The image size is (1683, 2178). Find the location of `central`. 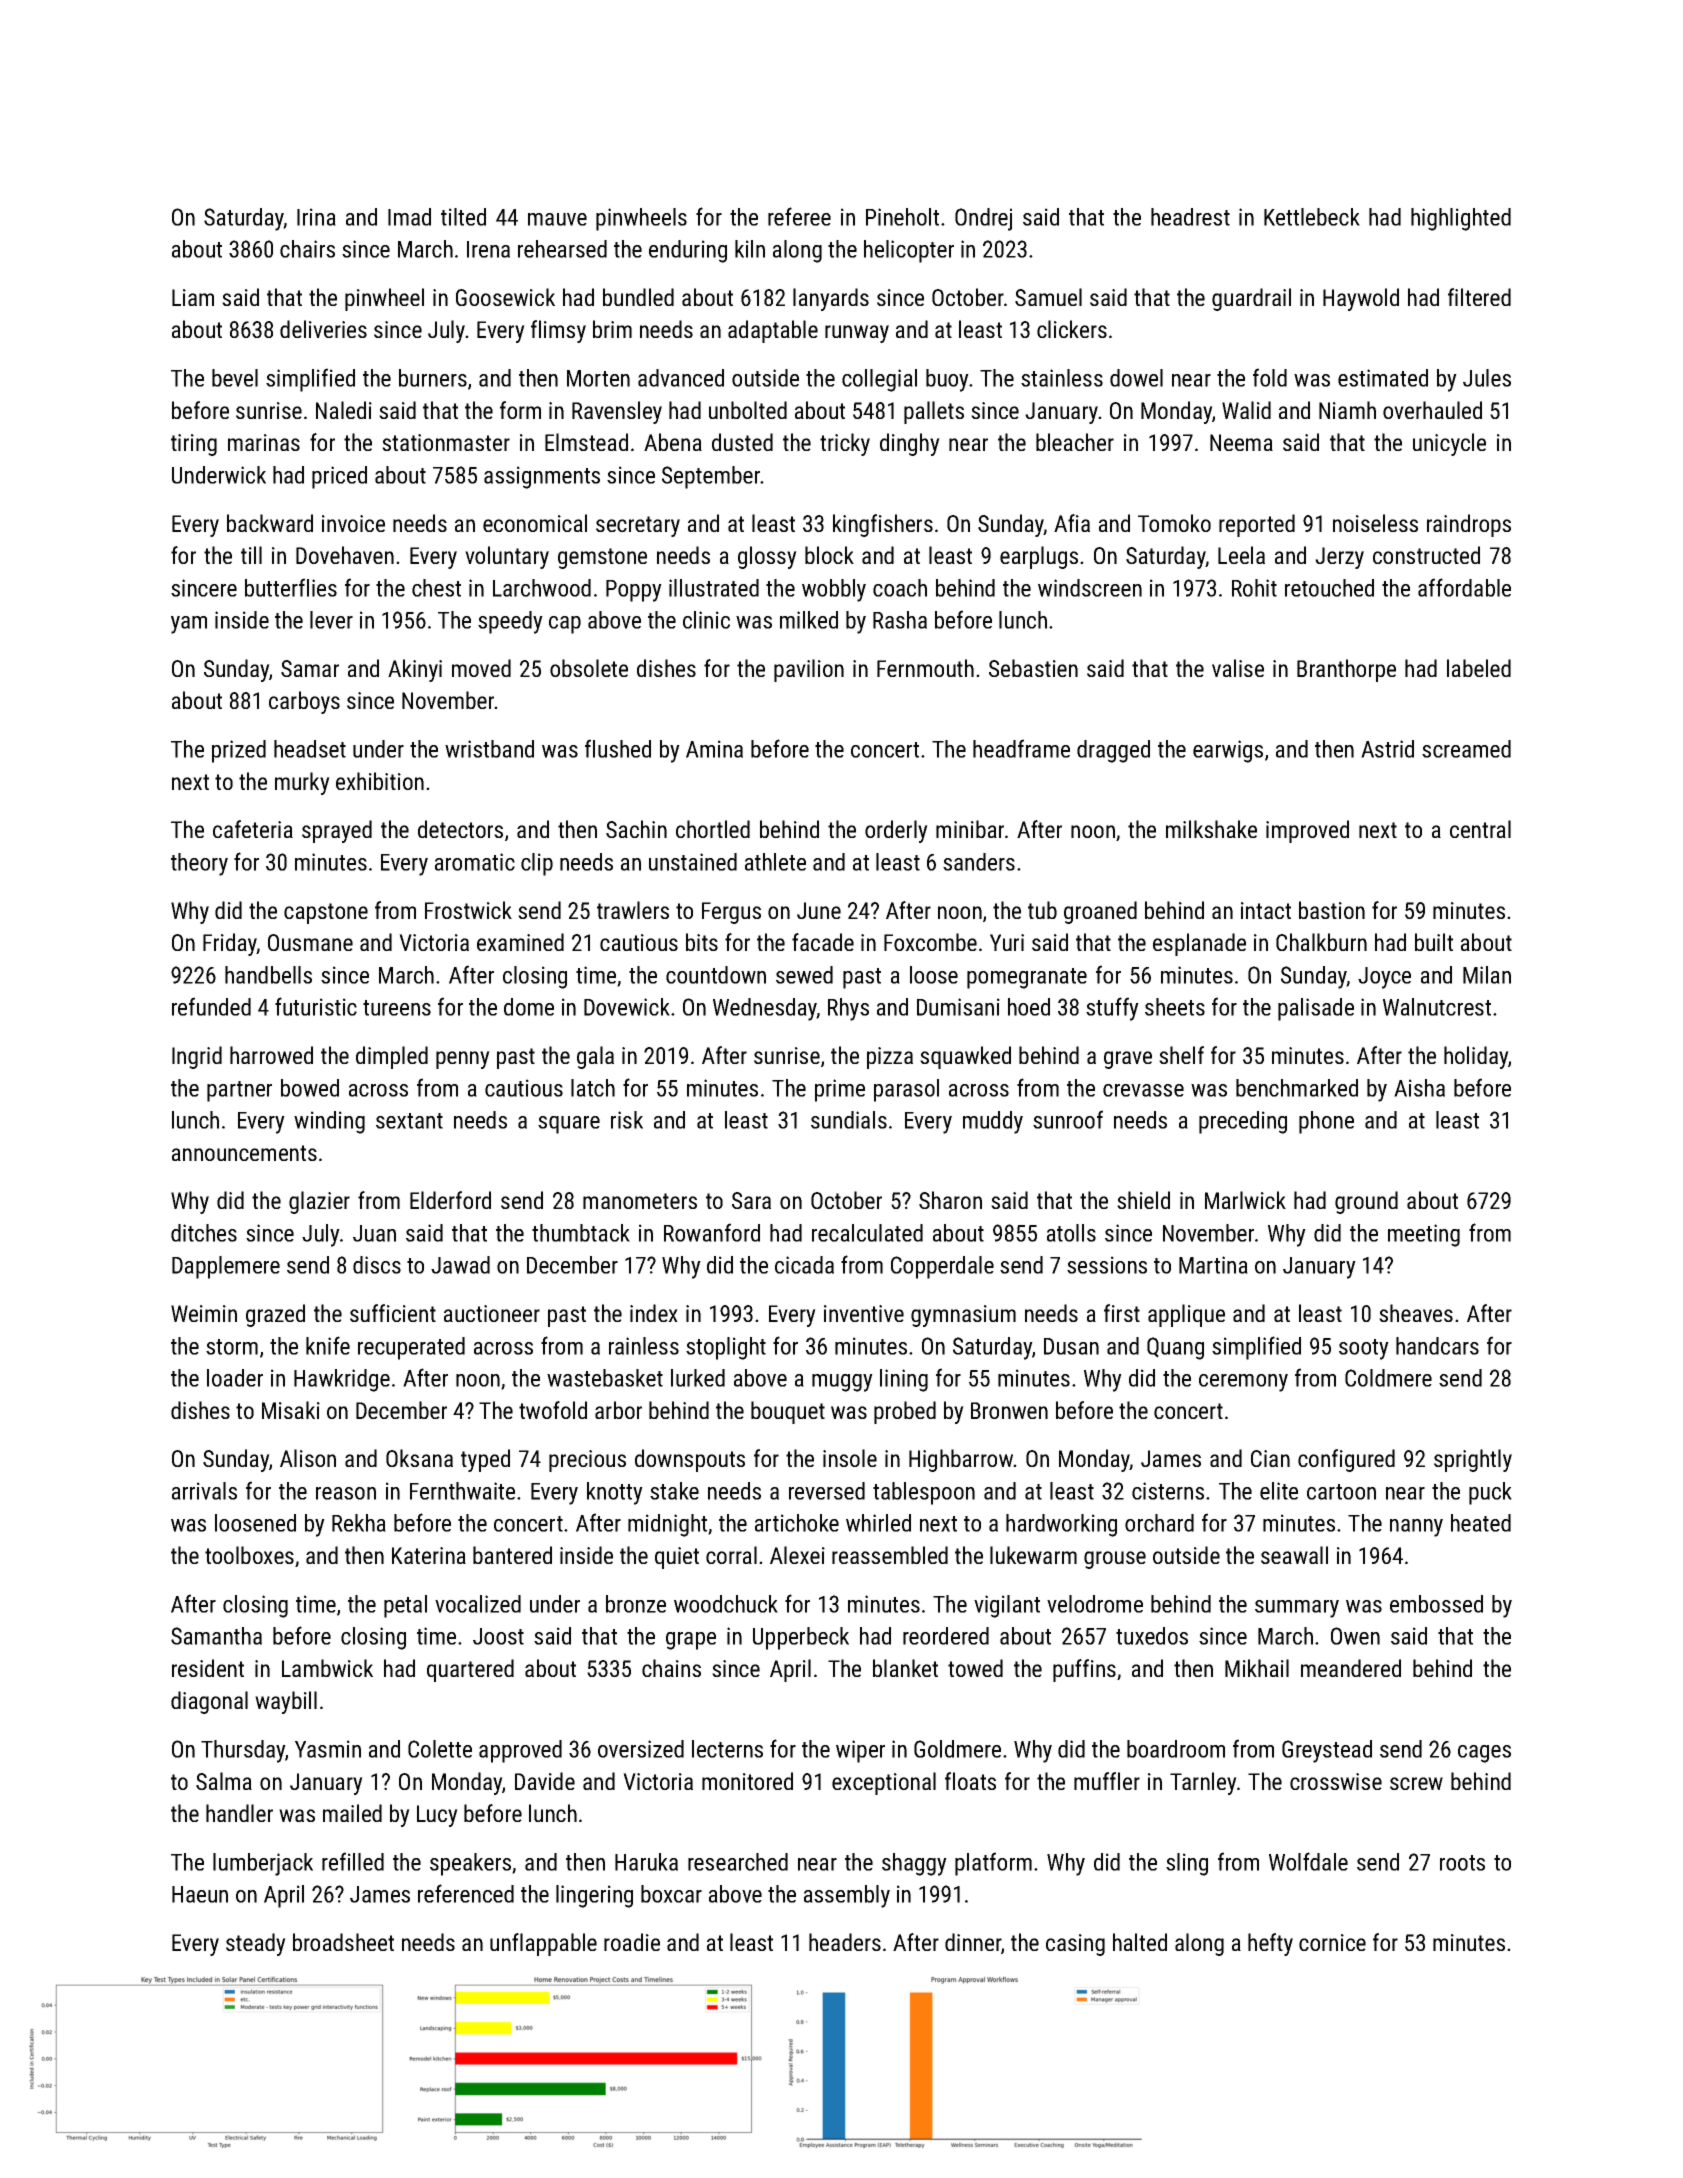

central is located at coordinates (1480, 829).
